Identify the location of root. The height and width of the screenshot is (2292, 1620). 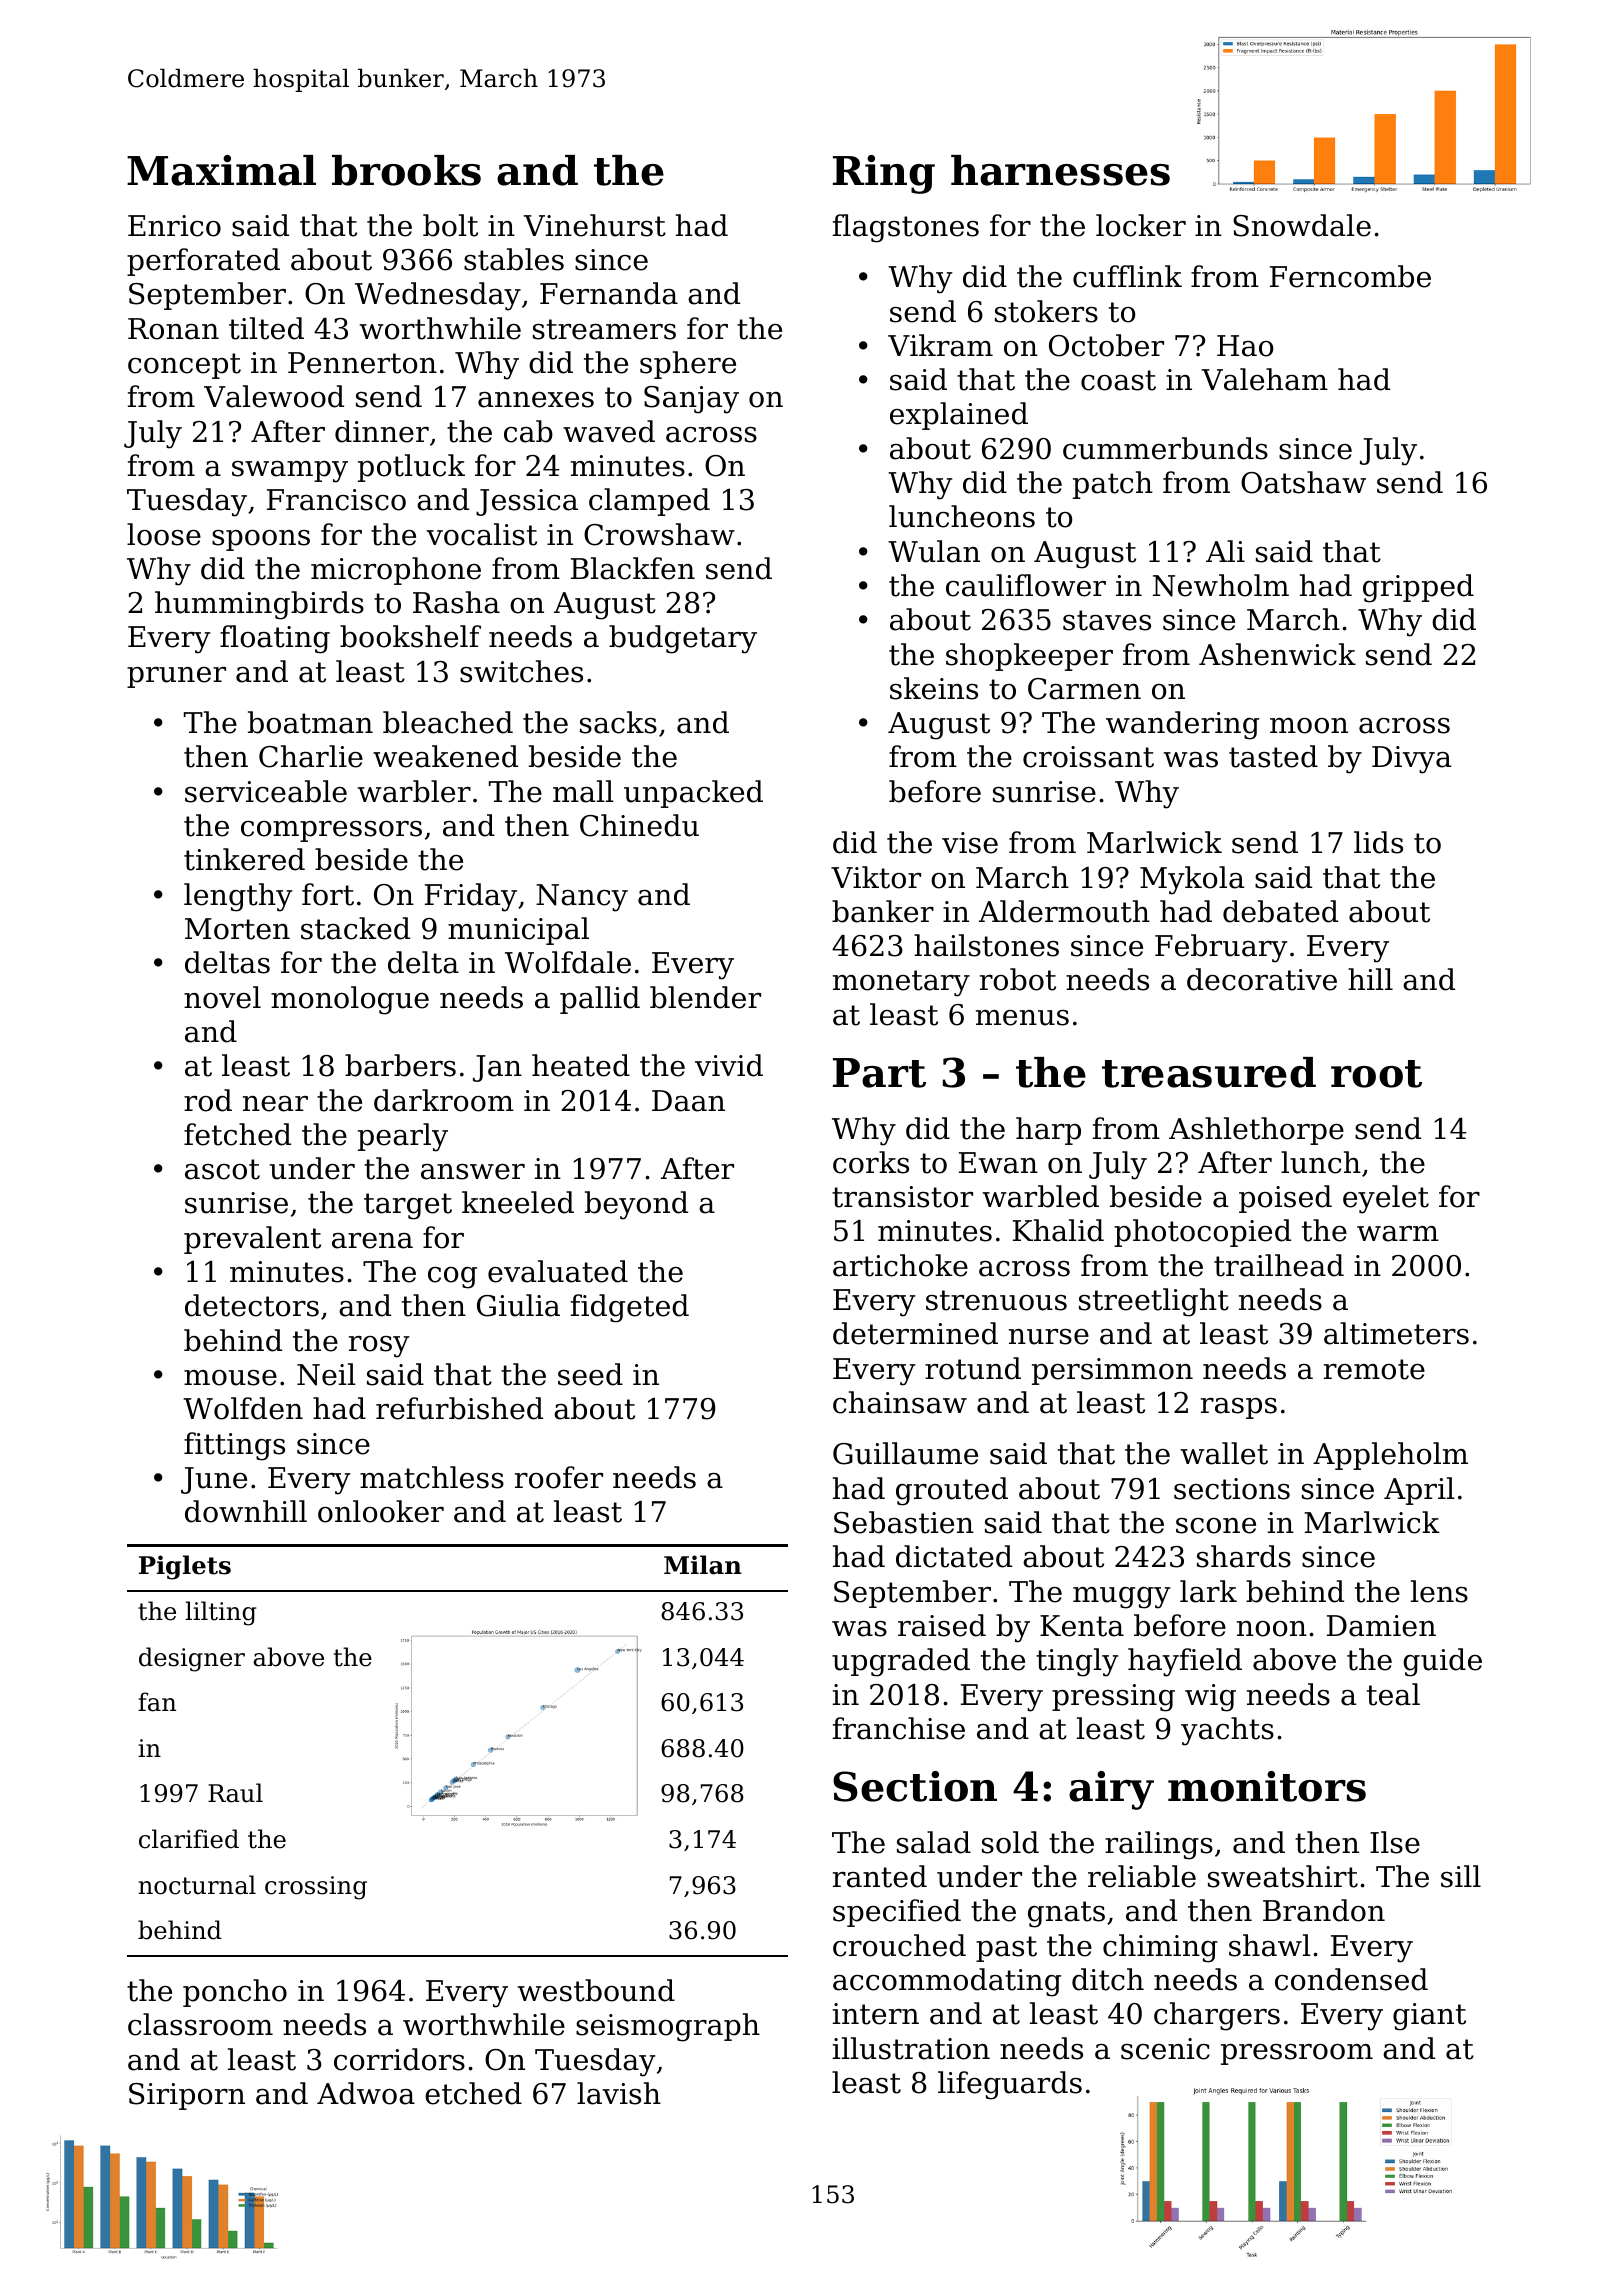
(1376, 1074).
